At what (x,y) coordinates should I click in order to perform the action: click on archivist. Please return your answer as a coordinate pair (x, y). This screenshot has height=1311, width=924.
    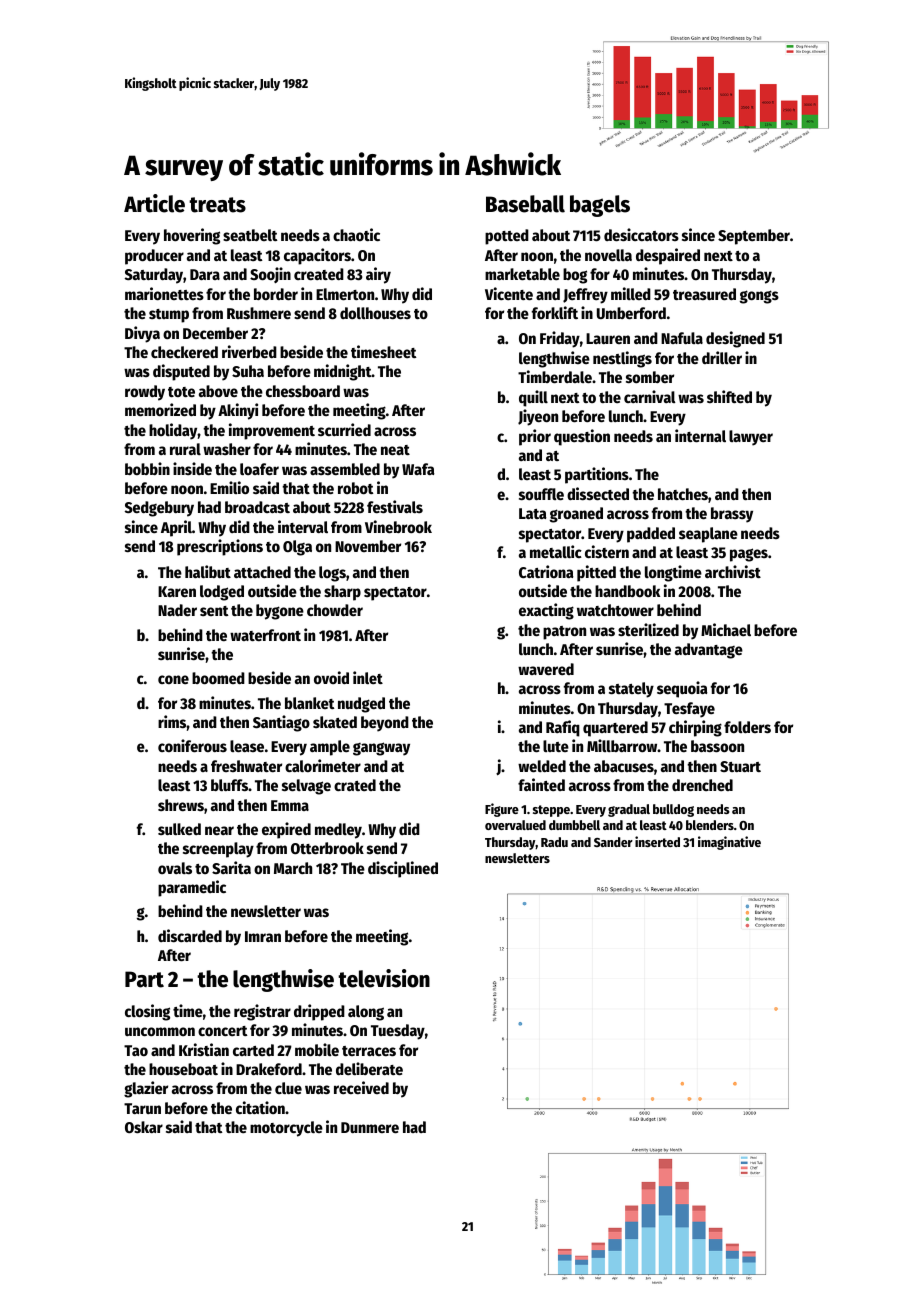
    Looking at the image, I should click on (733, 571).
